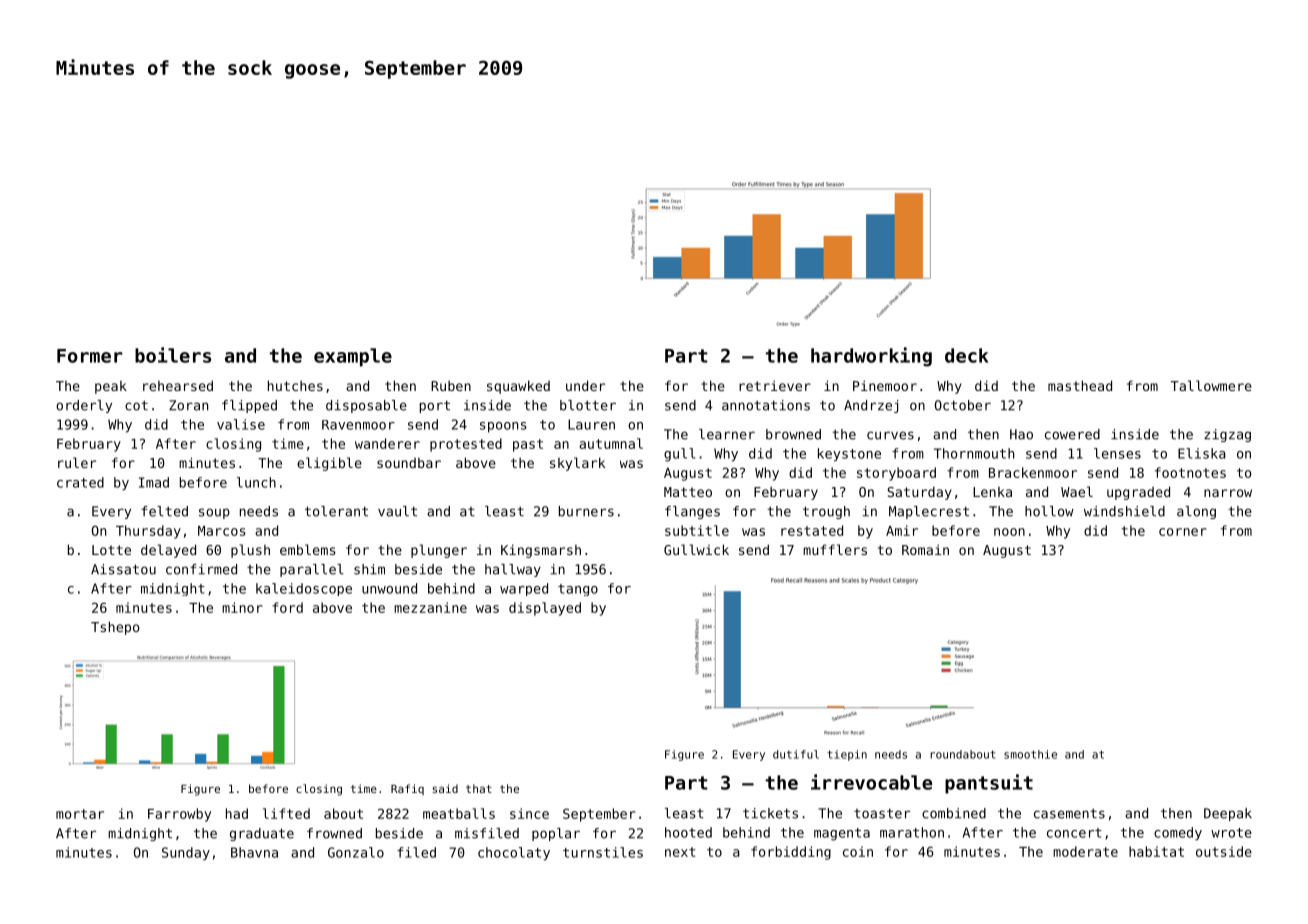 The image size is (1308, 924). What do you see at coordinates (353, 357) in the page?
I see `example` at bounding box center [353, 357].
